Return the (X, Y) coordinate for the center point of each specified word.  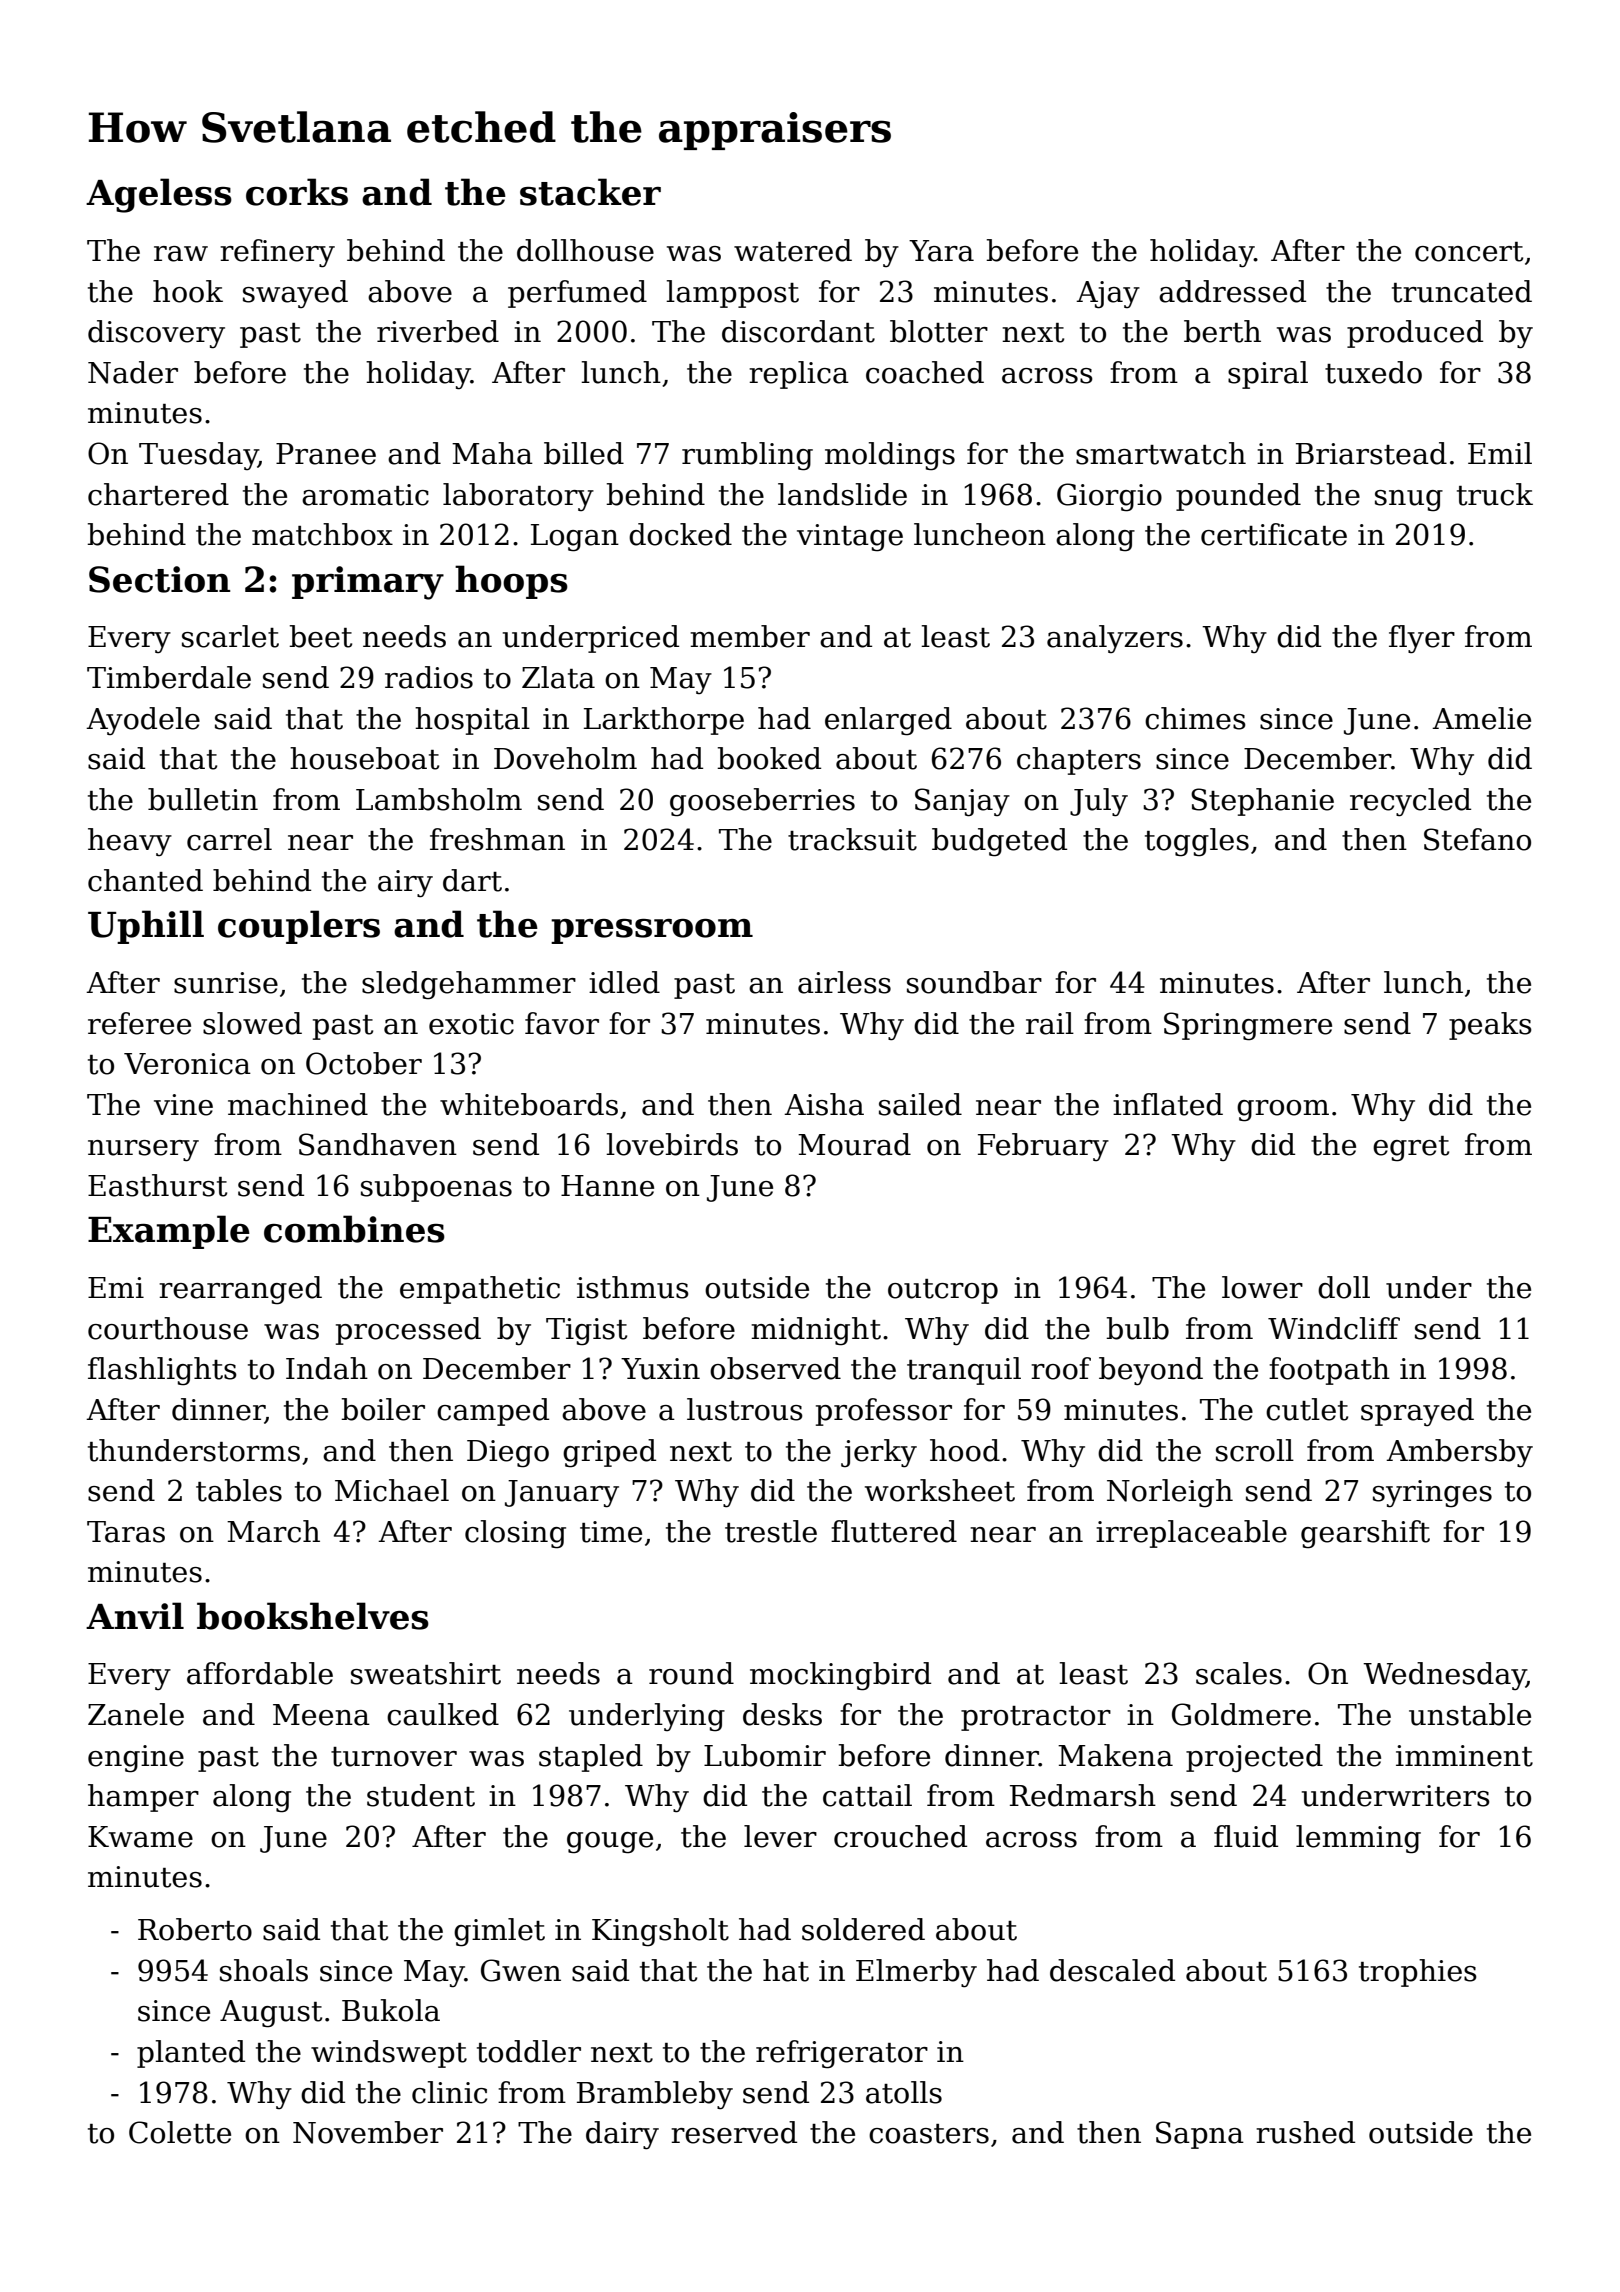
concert (1469, 252)
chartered (158, 494)
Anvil (135, 1615)
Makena (1115, 1755)
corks (297, 192)
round (691, 1673)
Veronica (187, 1064)
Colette (180, 2132)
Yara (941, 251)
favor (562, 1023)
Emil (1500, 453)
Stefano (1477, 839)
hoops (511, 582)
